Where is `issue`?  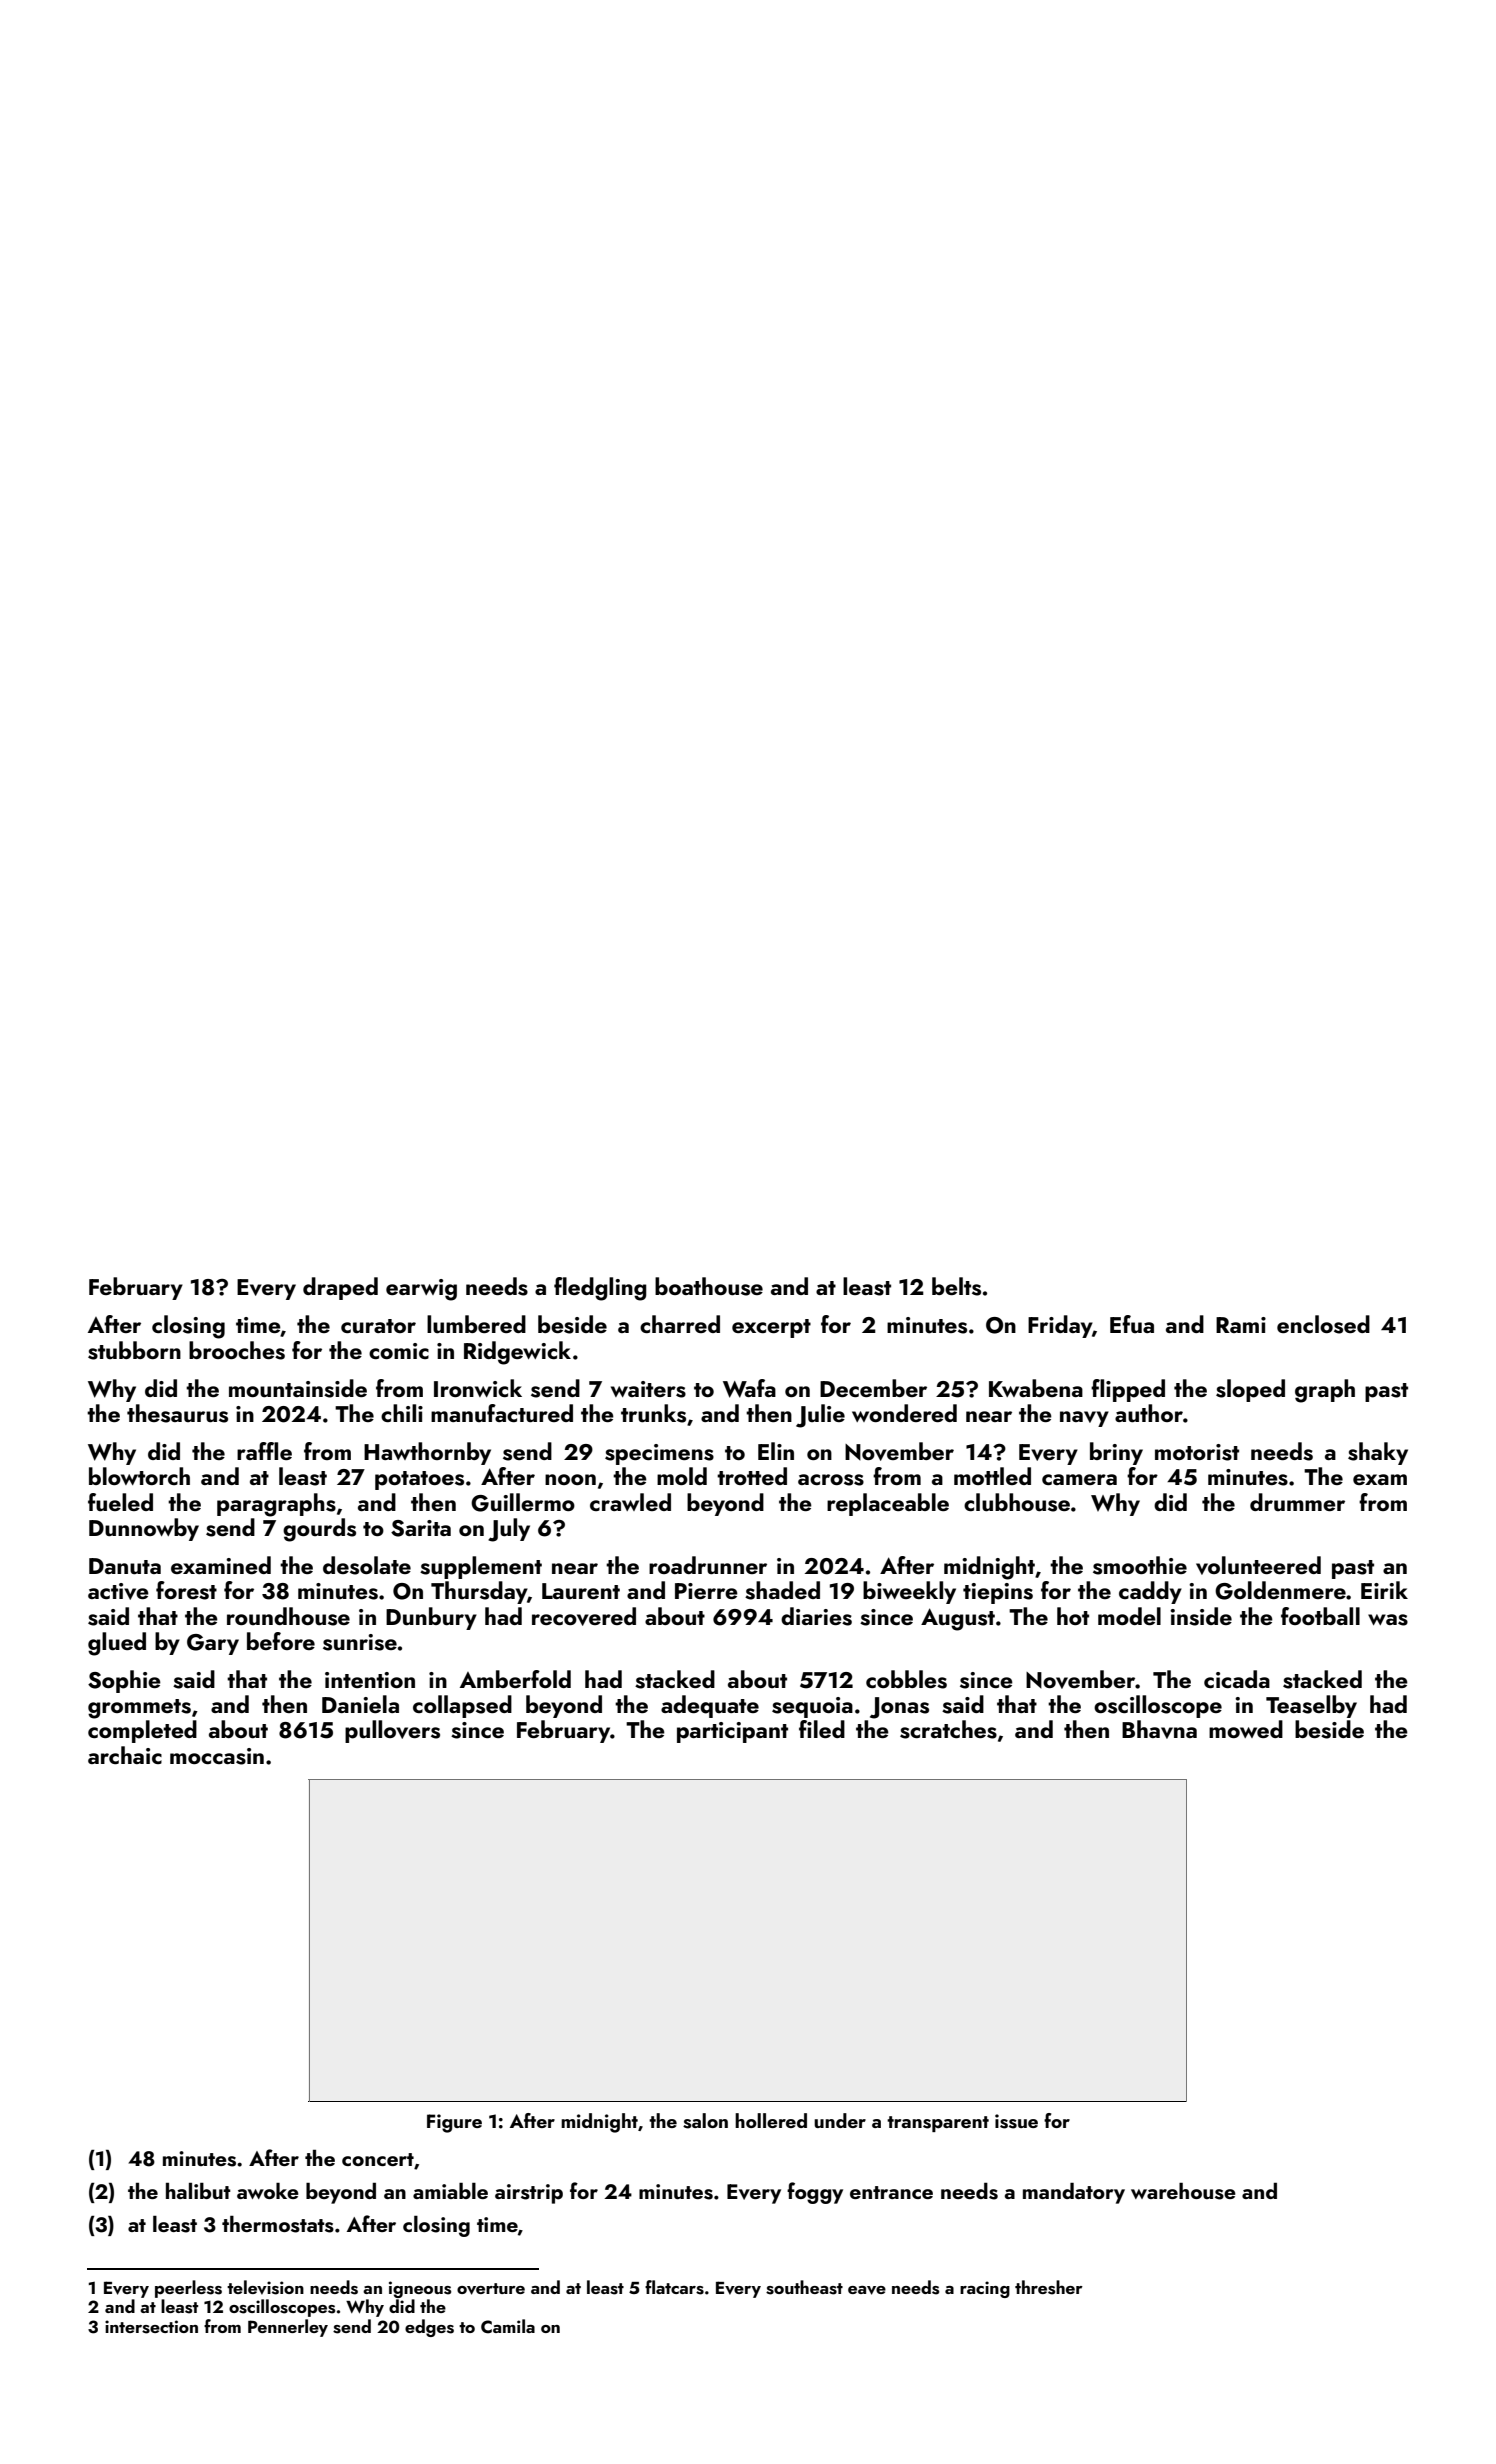
issue is located at coordinates (1016, 2121).
